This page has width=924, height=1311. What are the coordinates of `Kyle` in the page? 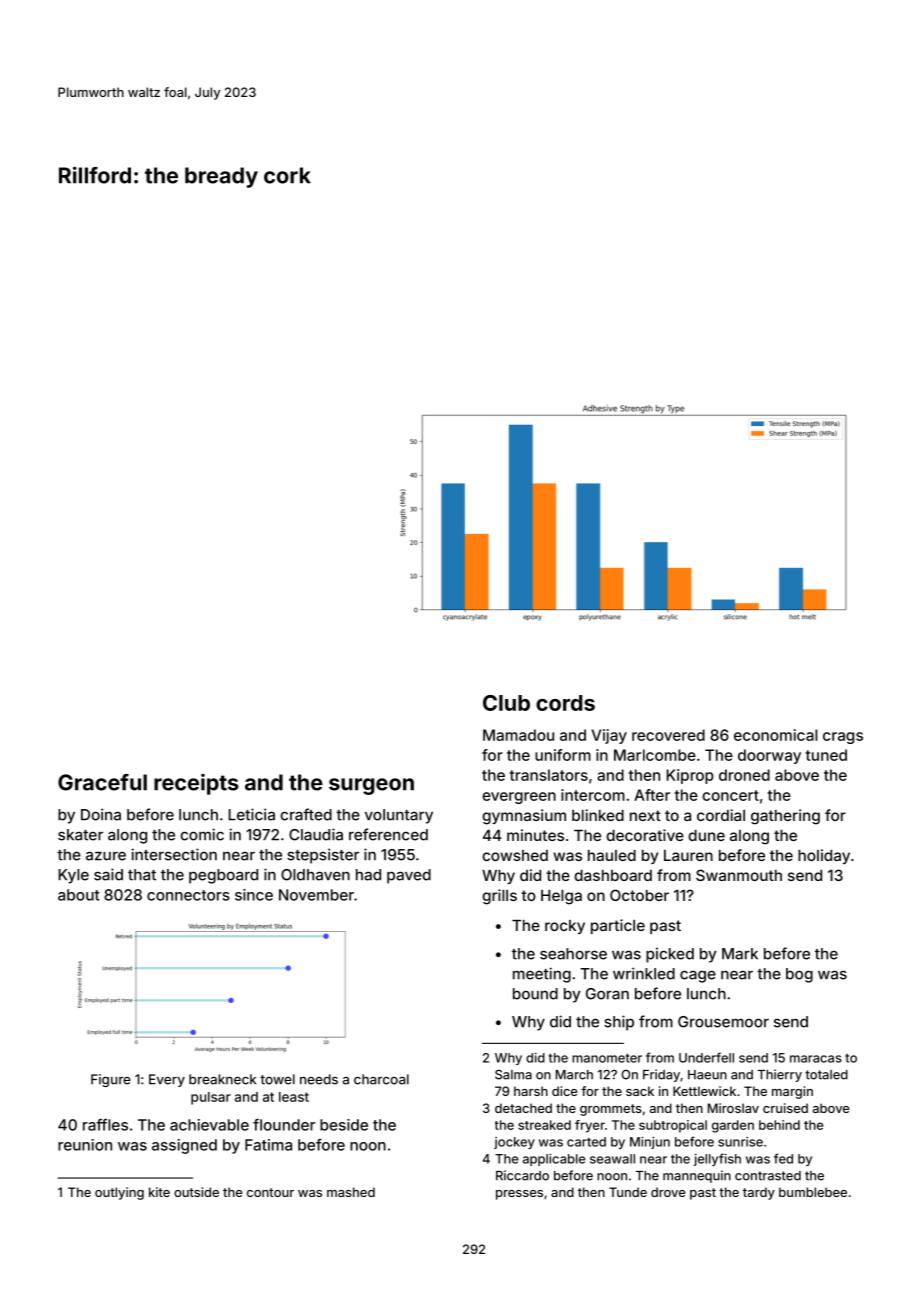 It's located at (73, 876).
